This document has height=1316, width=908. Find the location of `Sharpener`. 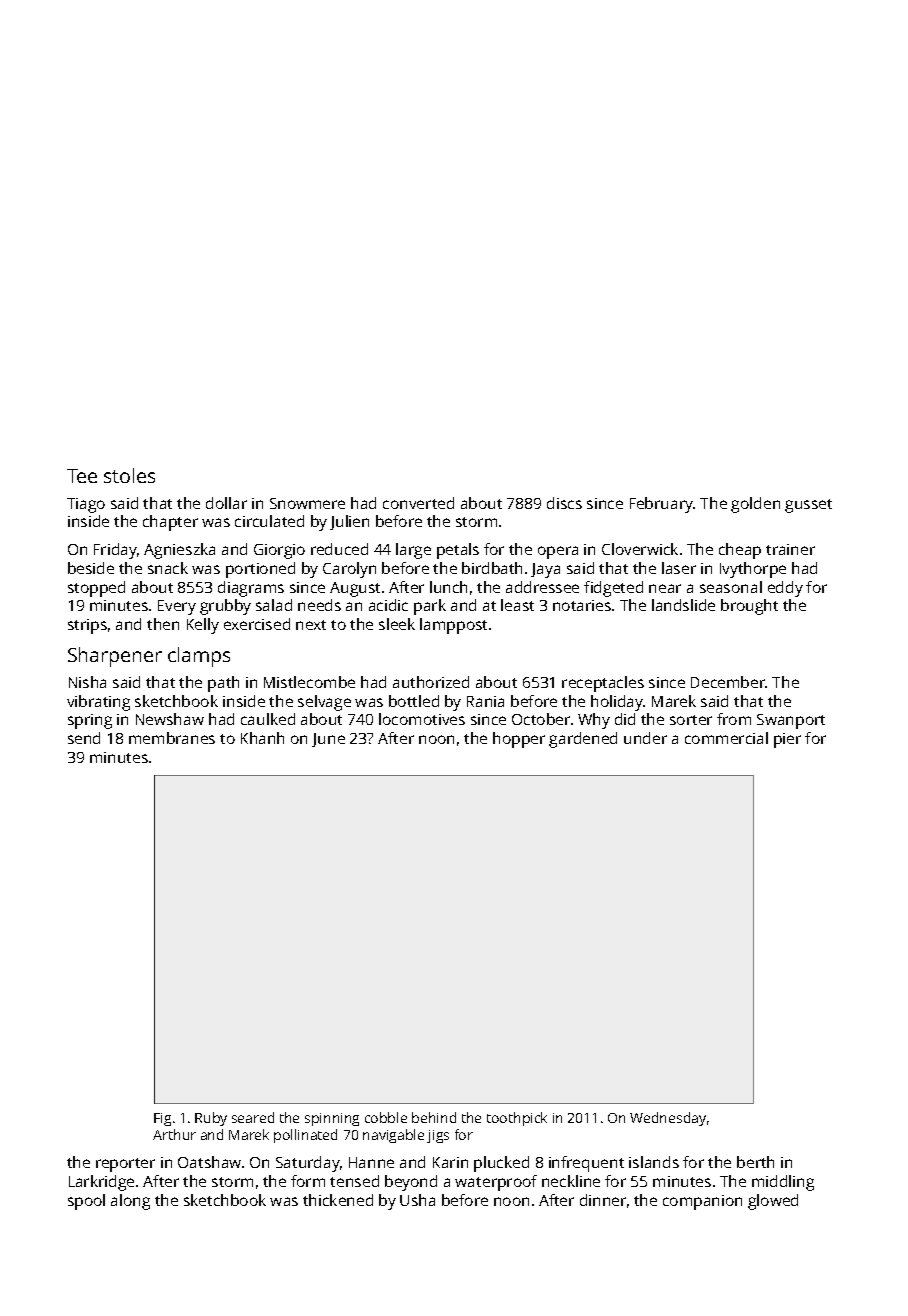

Sharpener is located at coordinates (115, 657).
